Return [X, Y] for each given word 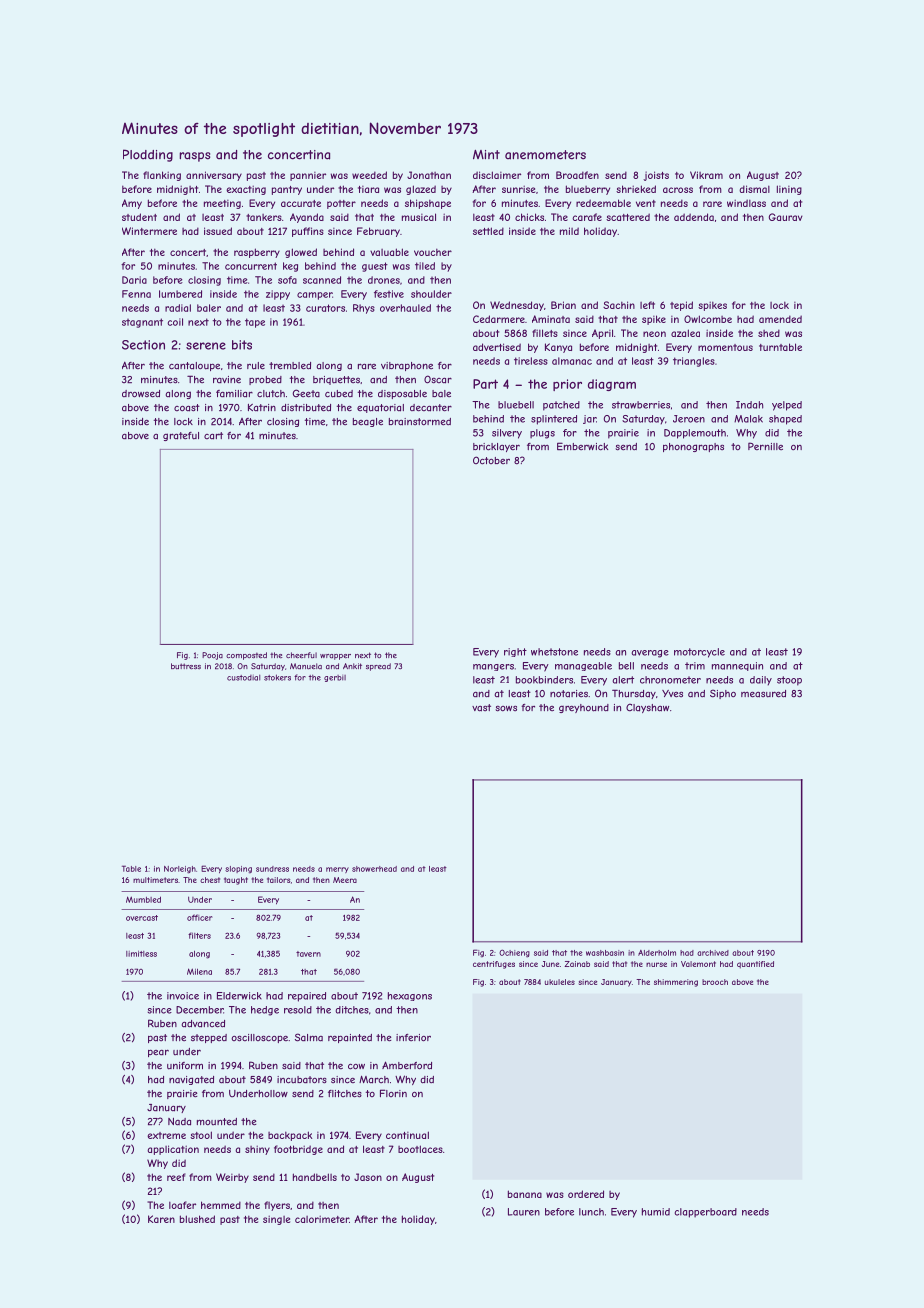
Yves [672, 694]
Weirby [232, 1178]
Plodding [148, 155]
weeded [369, 175]
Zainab [577, 964]
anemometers [545, 155]
